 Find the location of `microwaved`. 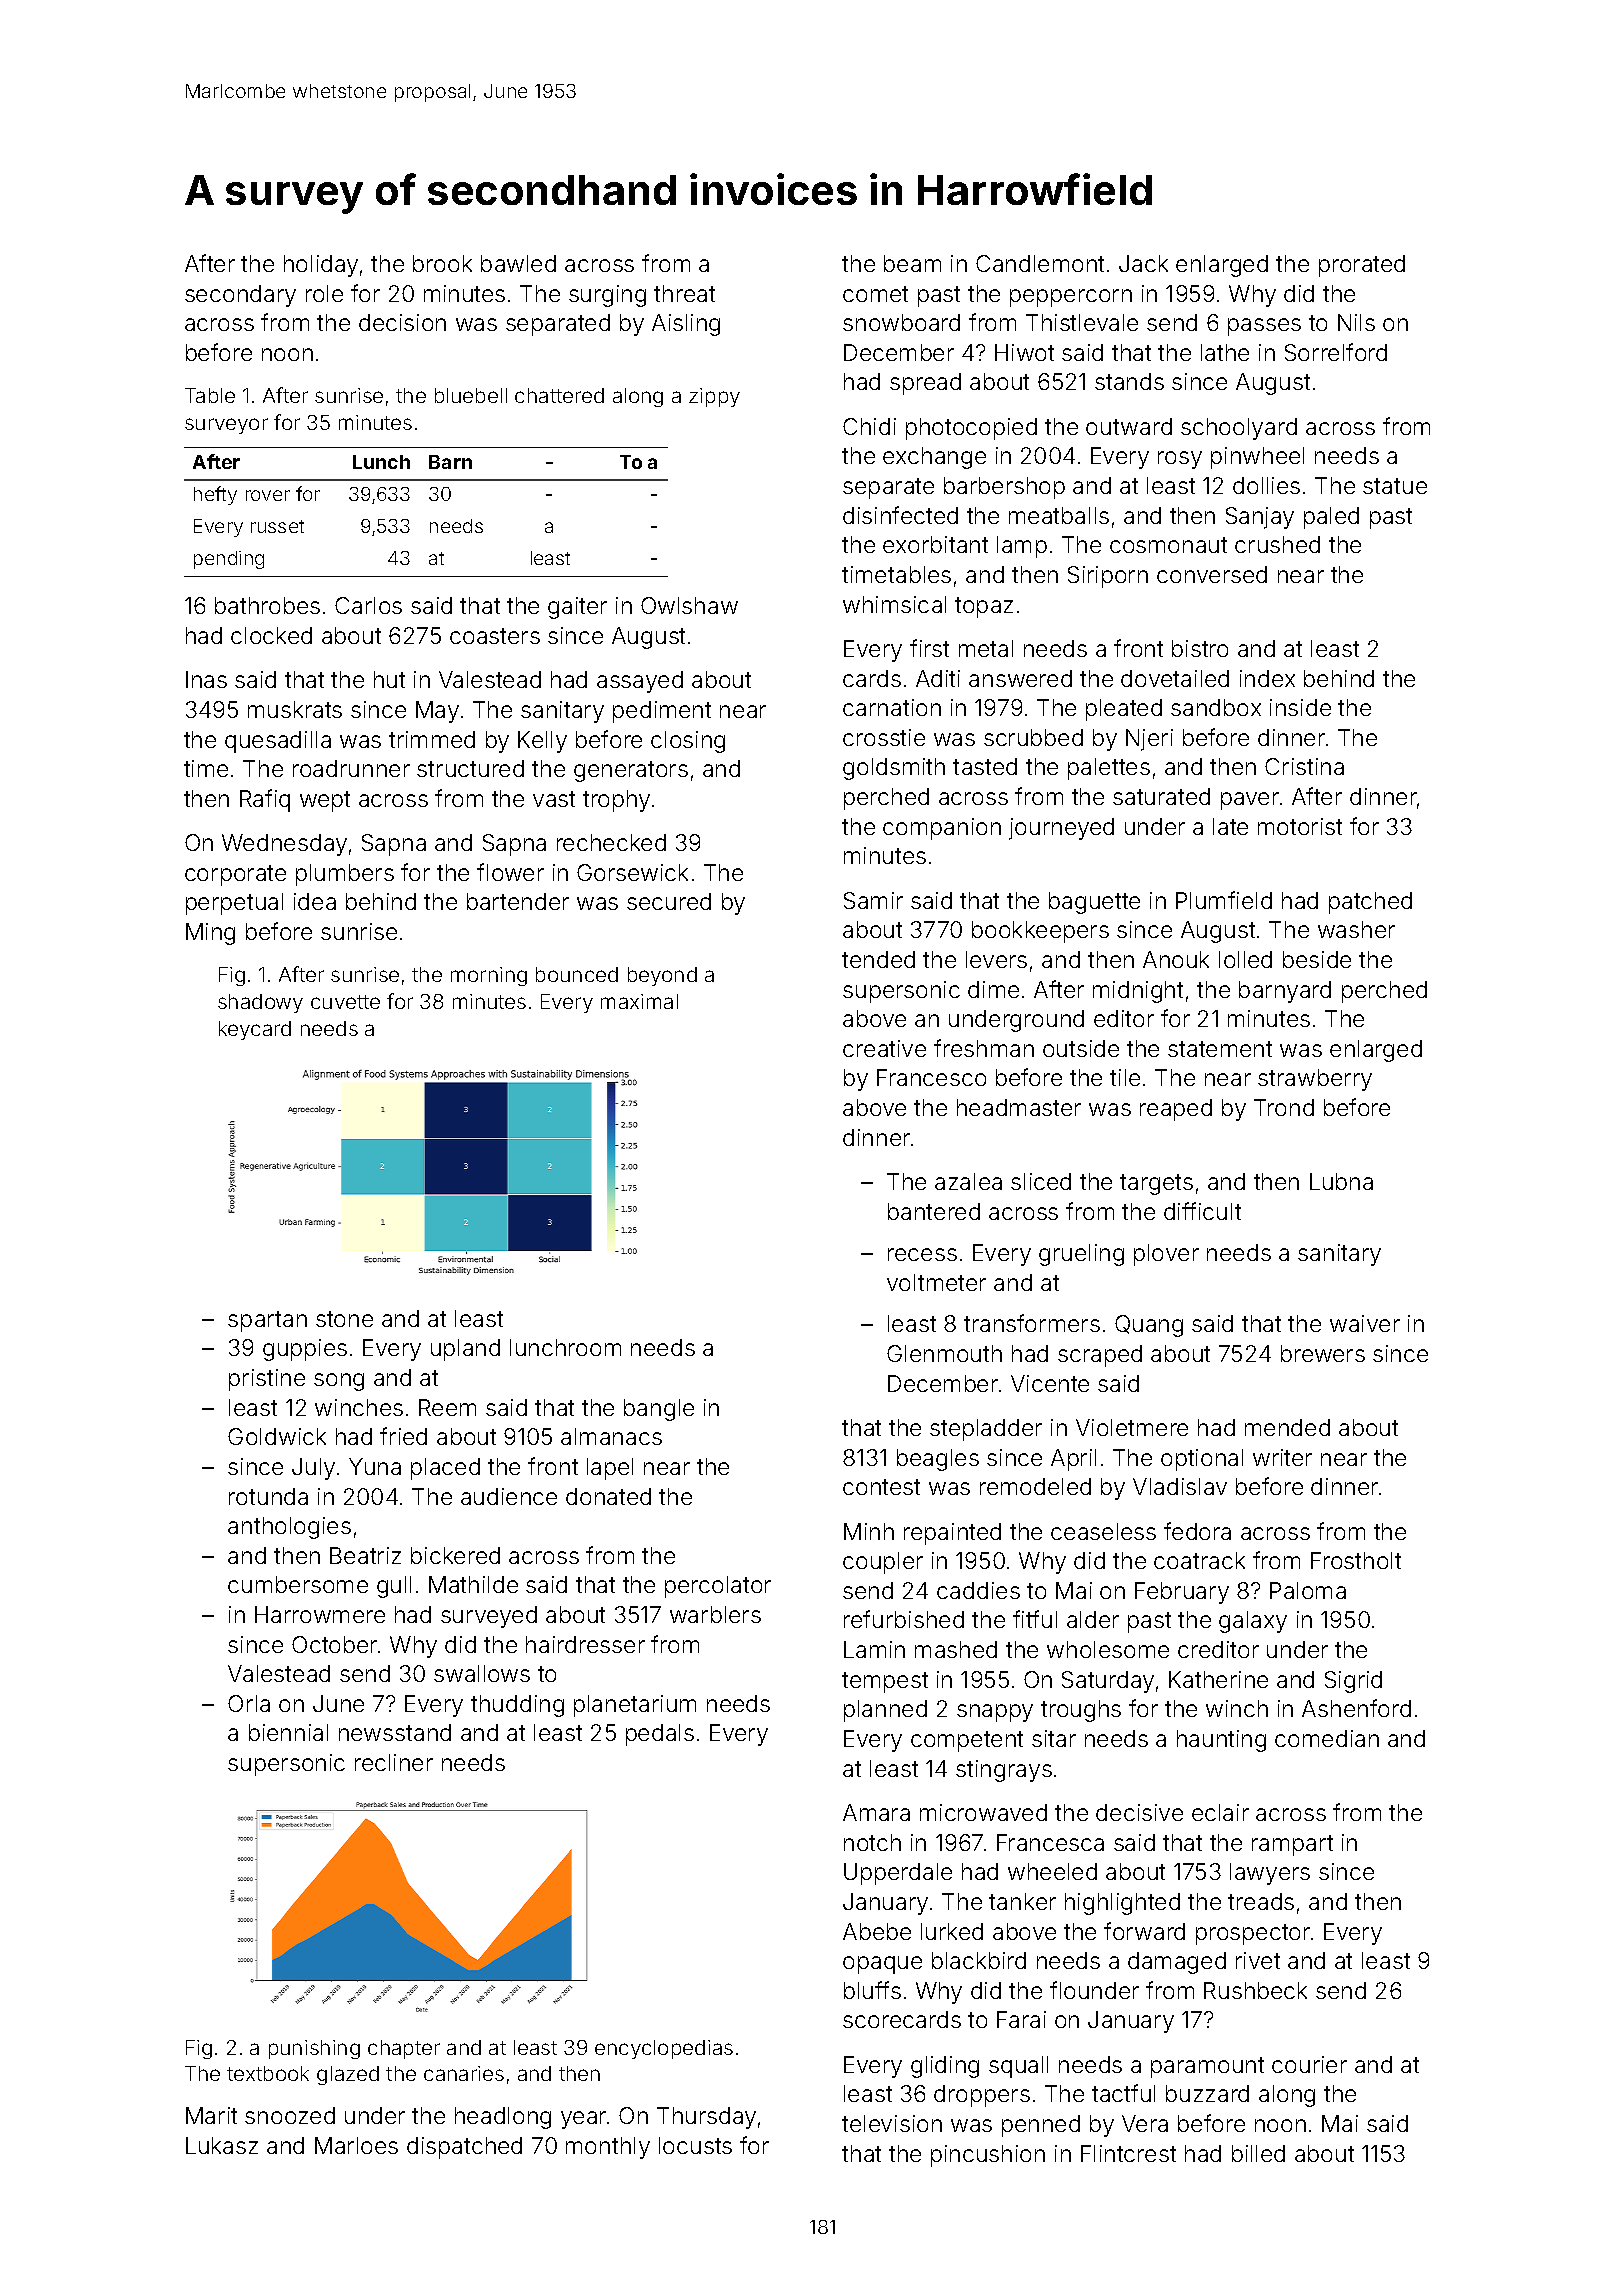

microwaved is located at coordinates (983, 1812).
